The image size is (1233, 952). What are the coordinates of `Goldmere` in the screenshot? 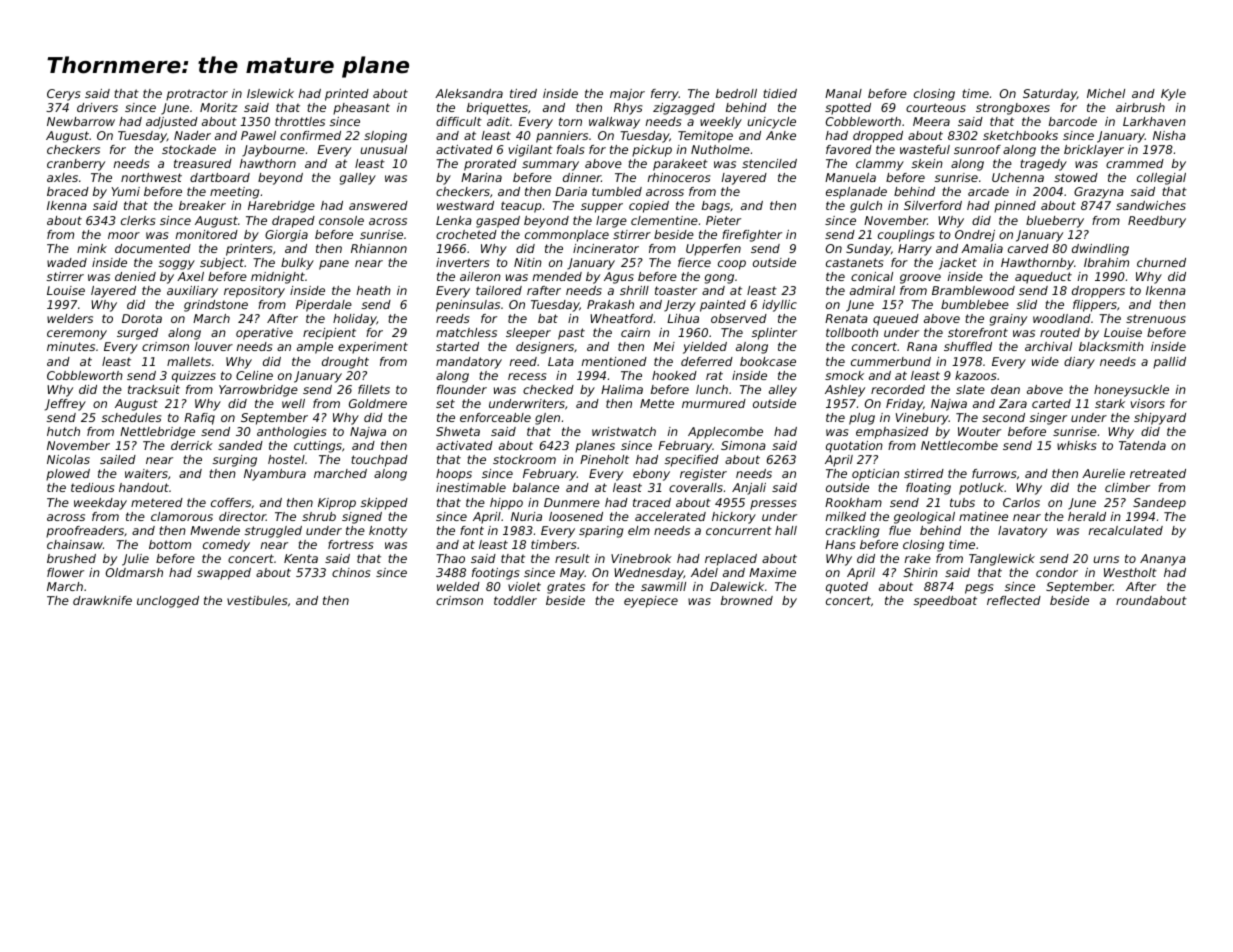 It's located at (378, 403).
